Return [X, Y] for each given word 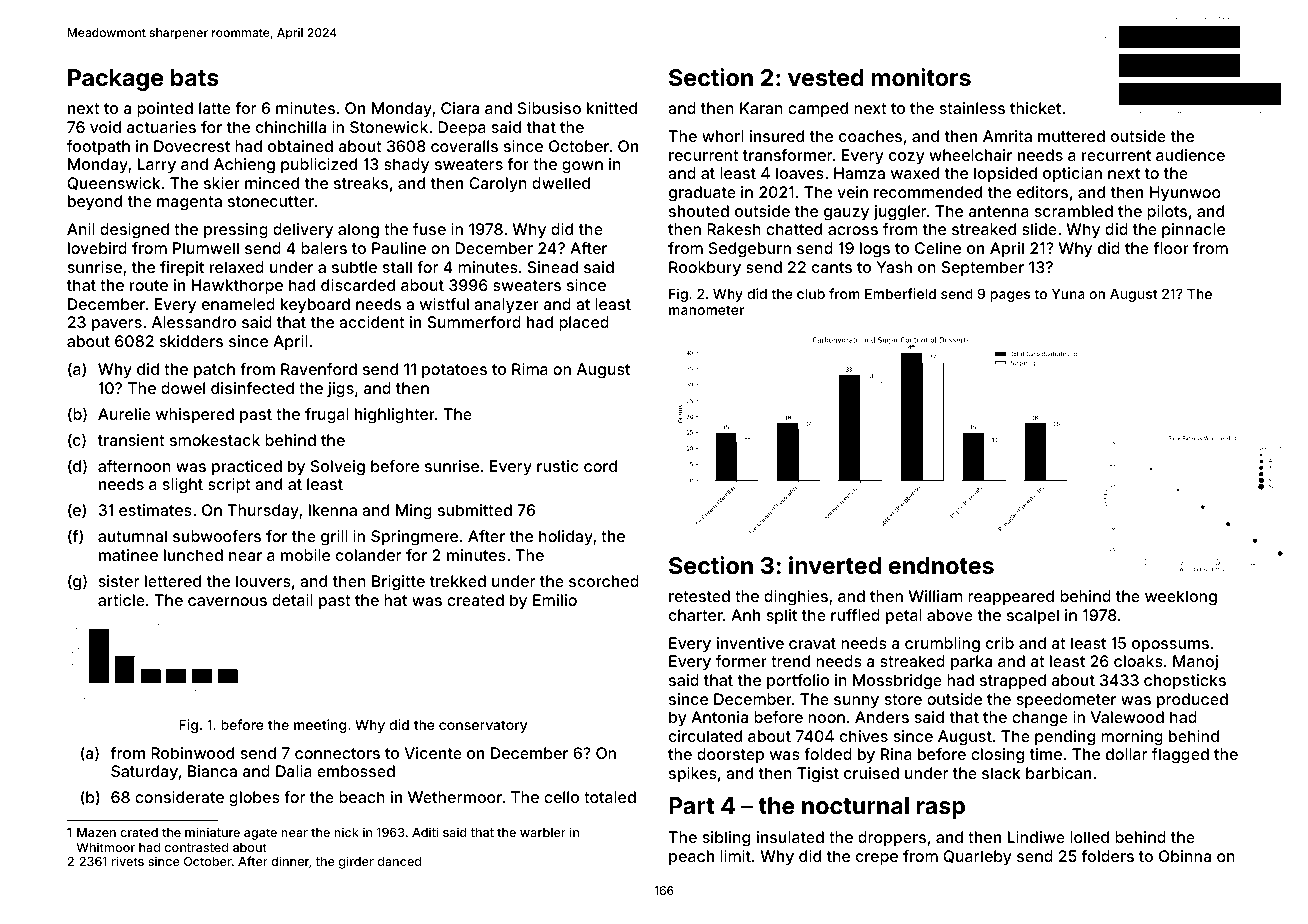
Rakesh [734, 229]
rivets [128, 861]
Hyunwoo [1185, 194]
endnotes [941, 565]
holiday [566, 538]
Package [115, 80]
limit [735, 856]
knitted [612, 108]
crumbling [942, 645]
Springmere [414, 538]
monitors [921, 77]
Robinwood [192, 753]
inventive [750, 643]
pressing [236, 231]
